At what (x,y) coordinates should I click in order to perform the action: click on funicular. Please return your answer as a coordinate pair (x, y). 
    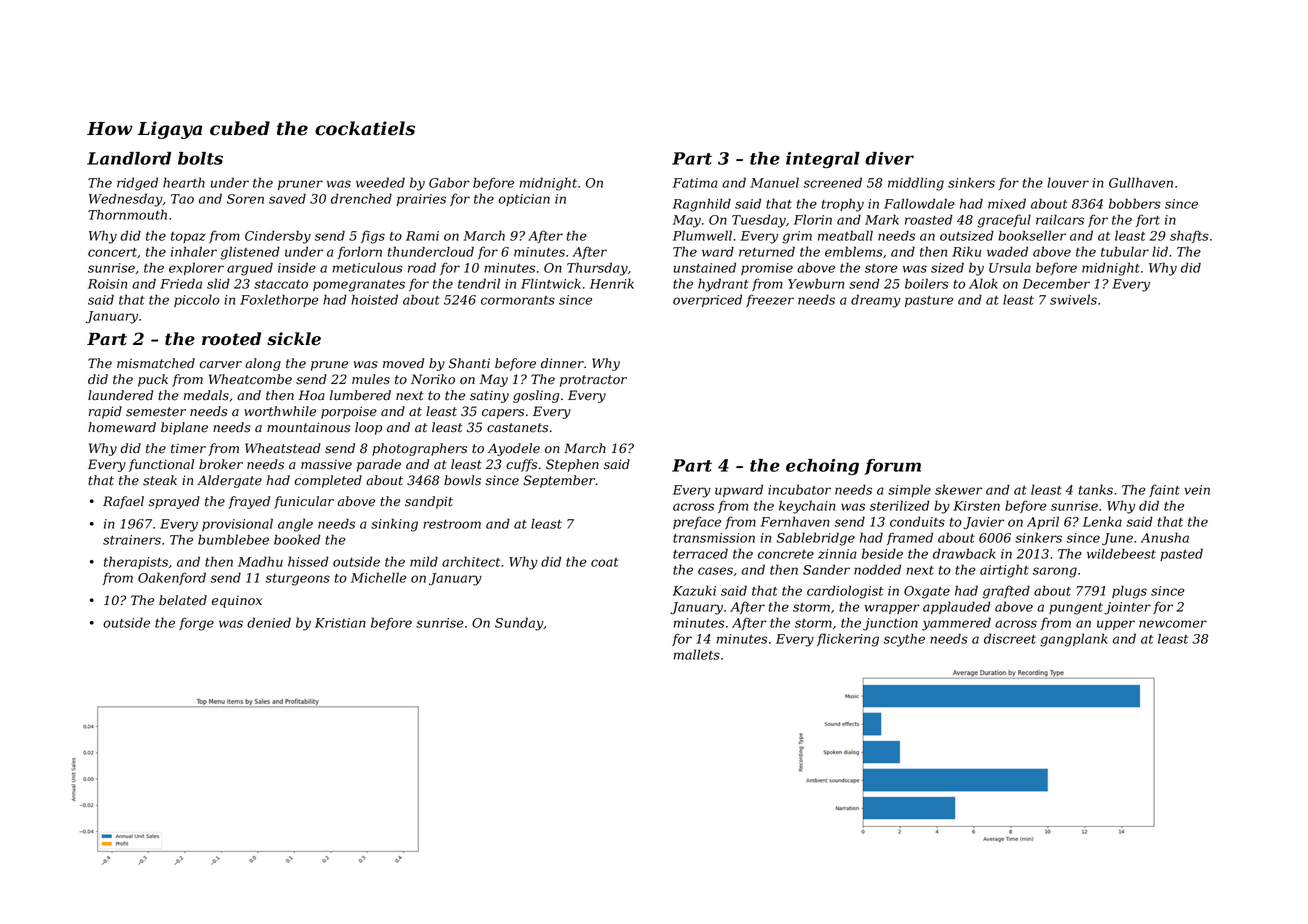
    Looking at the image, I should click on (304, 502).
